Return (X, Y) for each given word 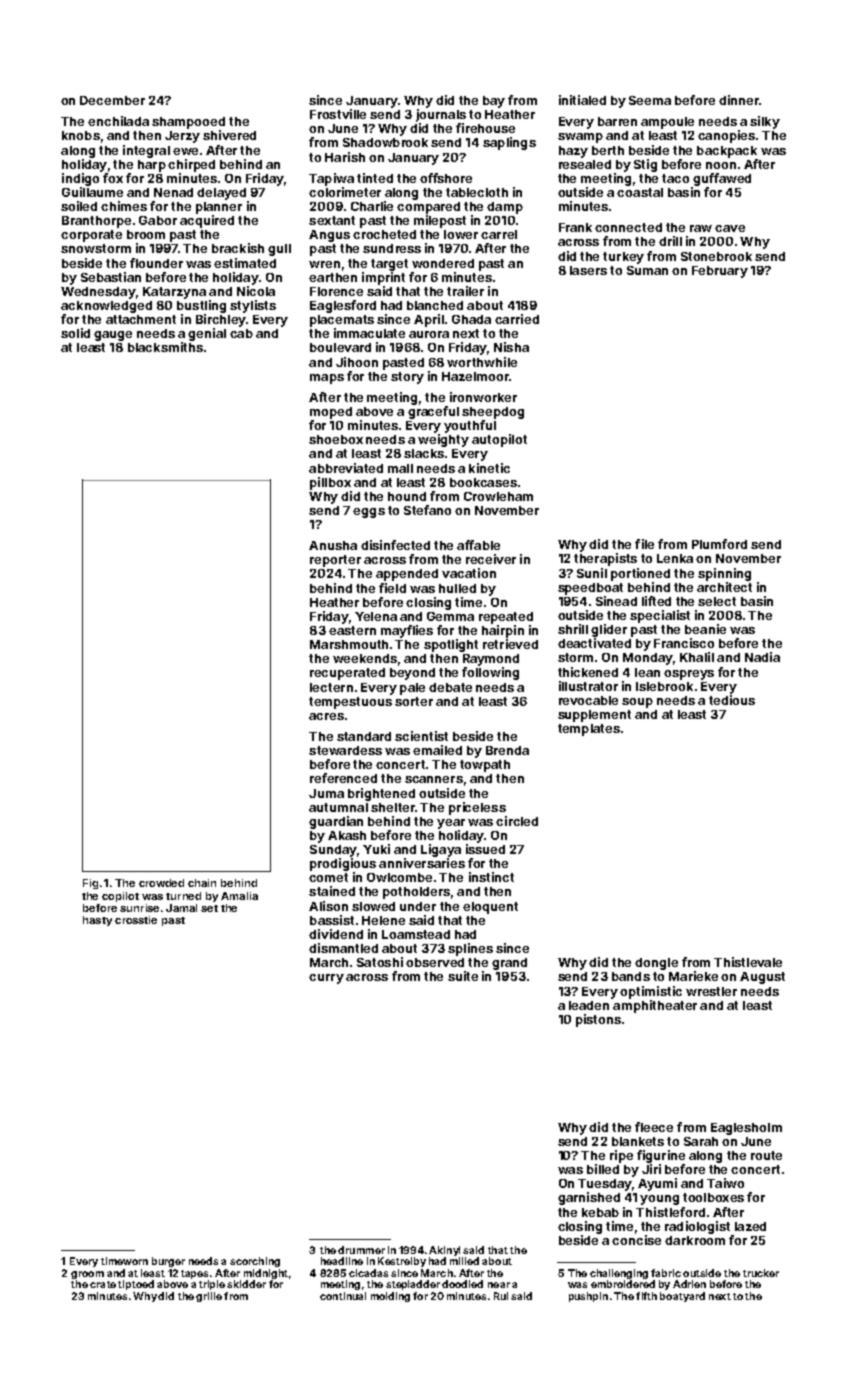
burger (168, 1262)
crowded (161, 883)
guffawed (722, 179)
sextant (332, 220)
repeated (506, 618)
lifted (656, 601)
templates (589, 730)
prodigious (343, 864)
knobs (81, 135)
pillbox (330, 483)
